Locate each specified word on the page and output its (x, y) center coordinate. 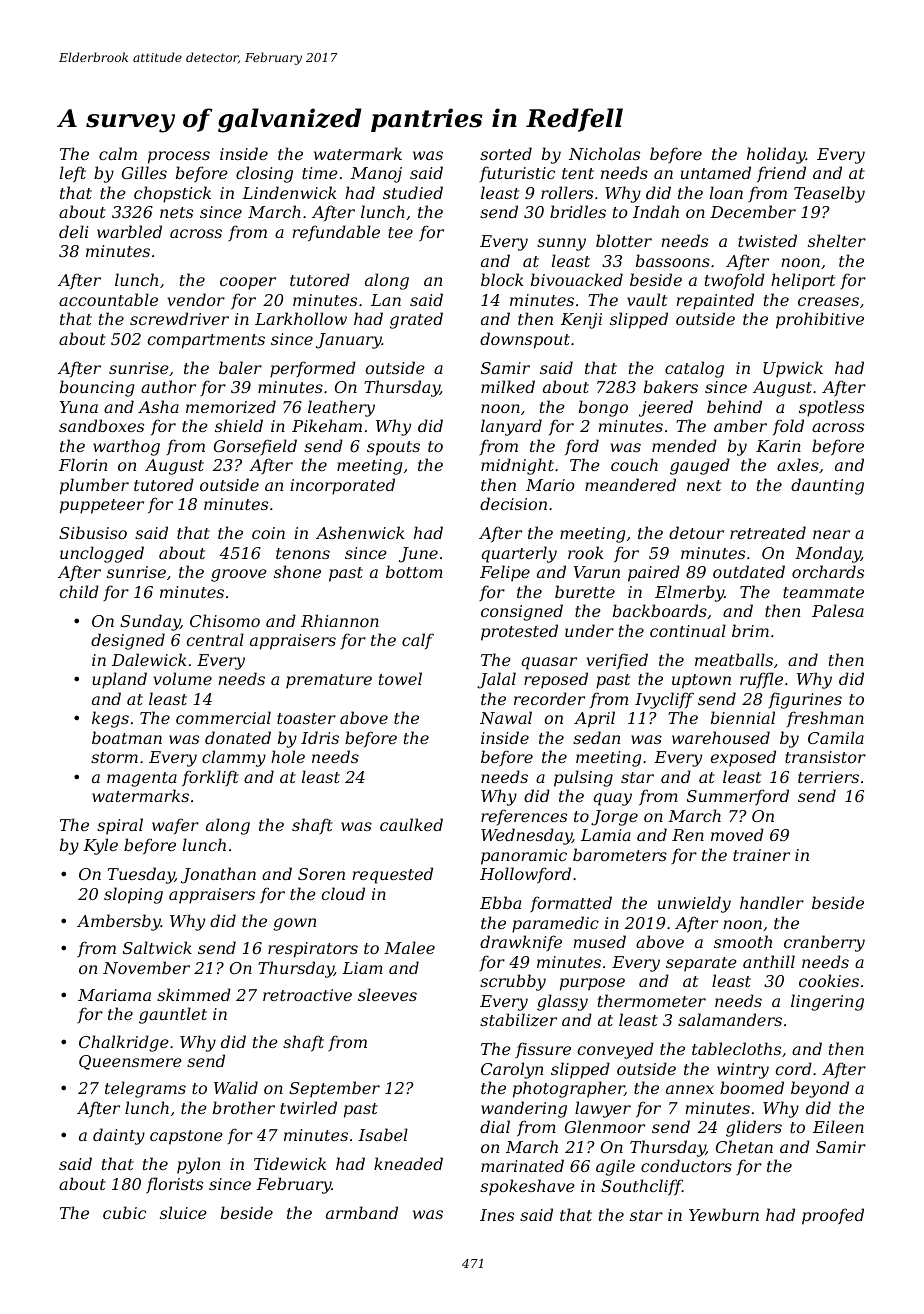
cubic (124, 1212)
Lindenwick (289, 192)
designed (128, 641)
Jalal (496, 680)
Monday (828, 554)
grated (416, 320)
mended (684, 445)
